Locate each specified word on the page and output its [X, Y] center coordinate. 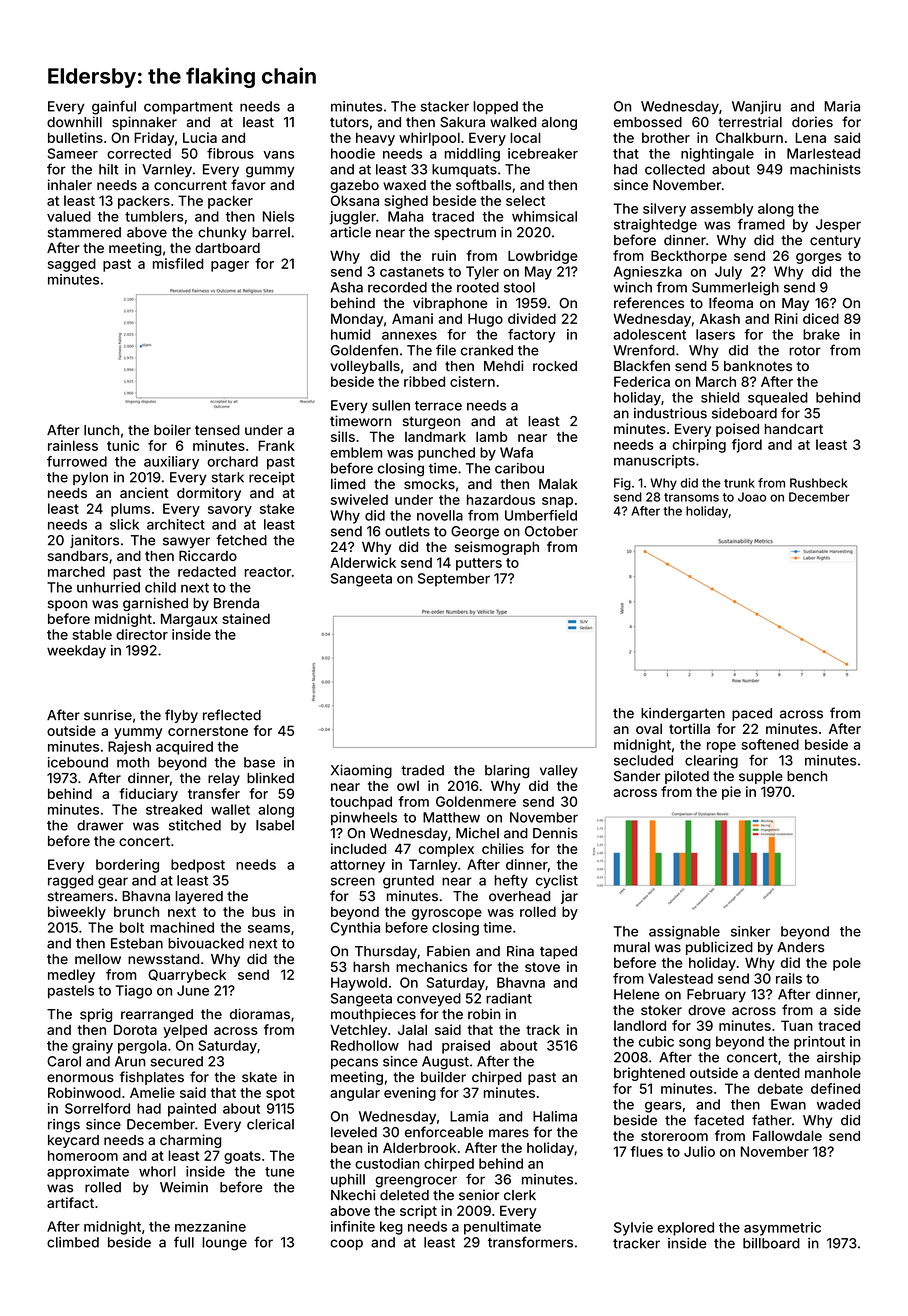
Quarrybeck [187, 976]
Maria [842, 106]
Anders [800, 947]
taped [558, 952]
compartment [188, 108]
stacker [445, 106]
